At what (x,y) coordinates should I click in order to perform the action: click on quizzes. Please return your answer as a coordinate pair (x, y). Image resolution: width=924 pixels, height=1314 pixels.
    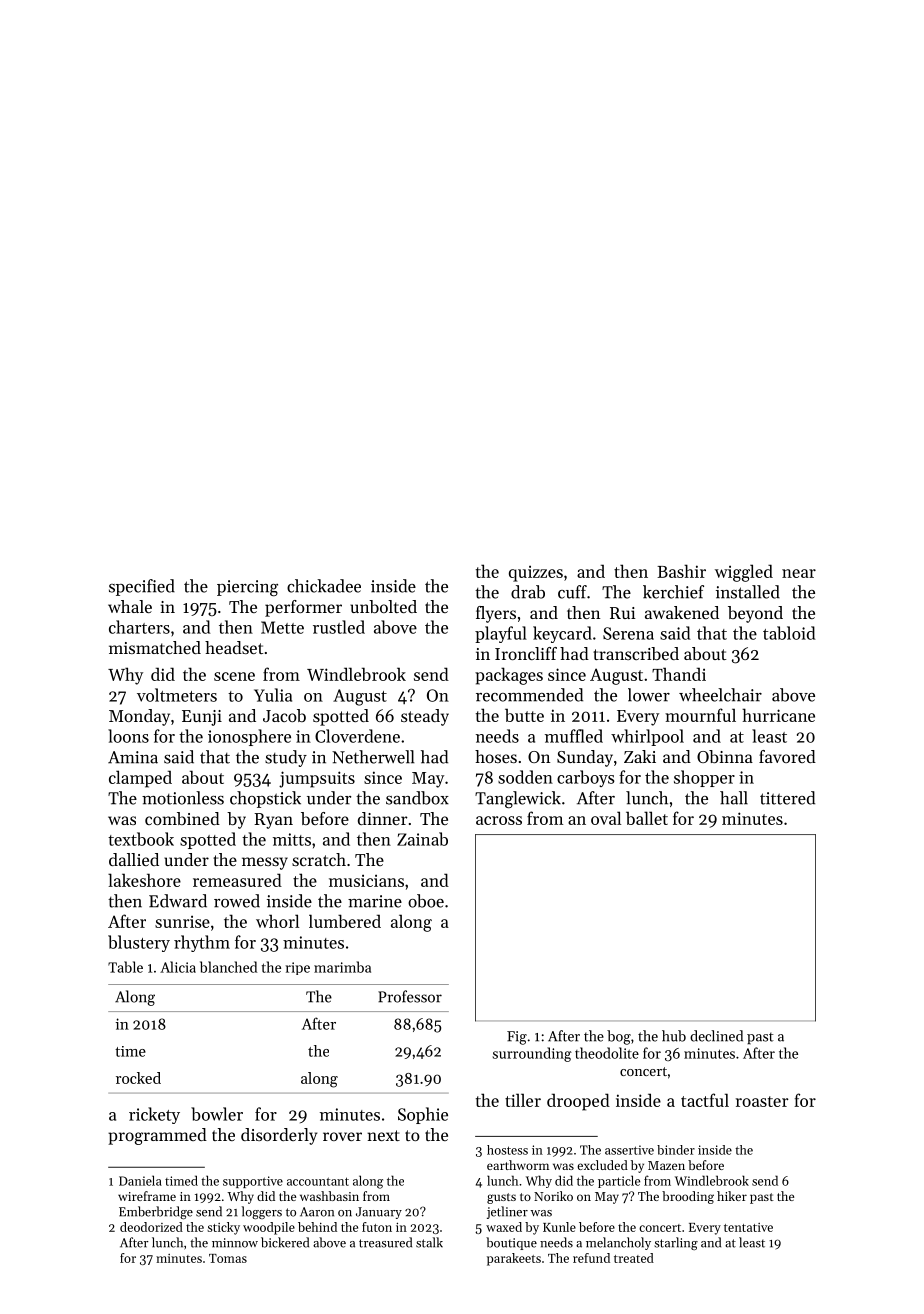
    Looking at the image, I should click on (536, 574).
